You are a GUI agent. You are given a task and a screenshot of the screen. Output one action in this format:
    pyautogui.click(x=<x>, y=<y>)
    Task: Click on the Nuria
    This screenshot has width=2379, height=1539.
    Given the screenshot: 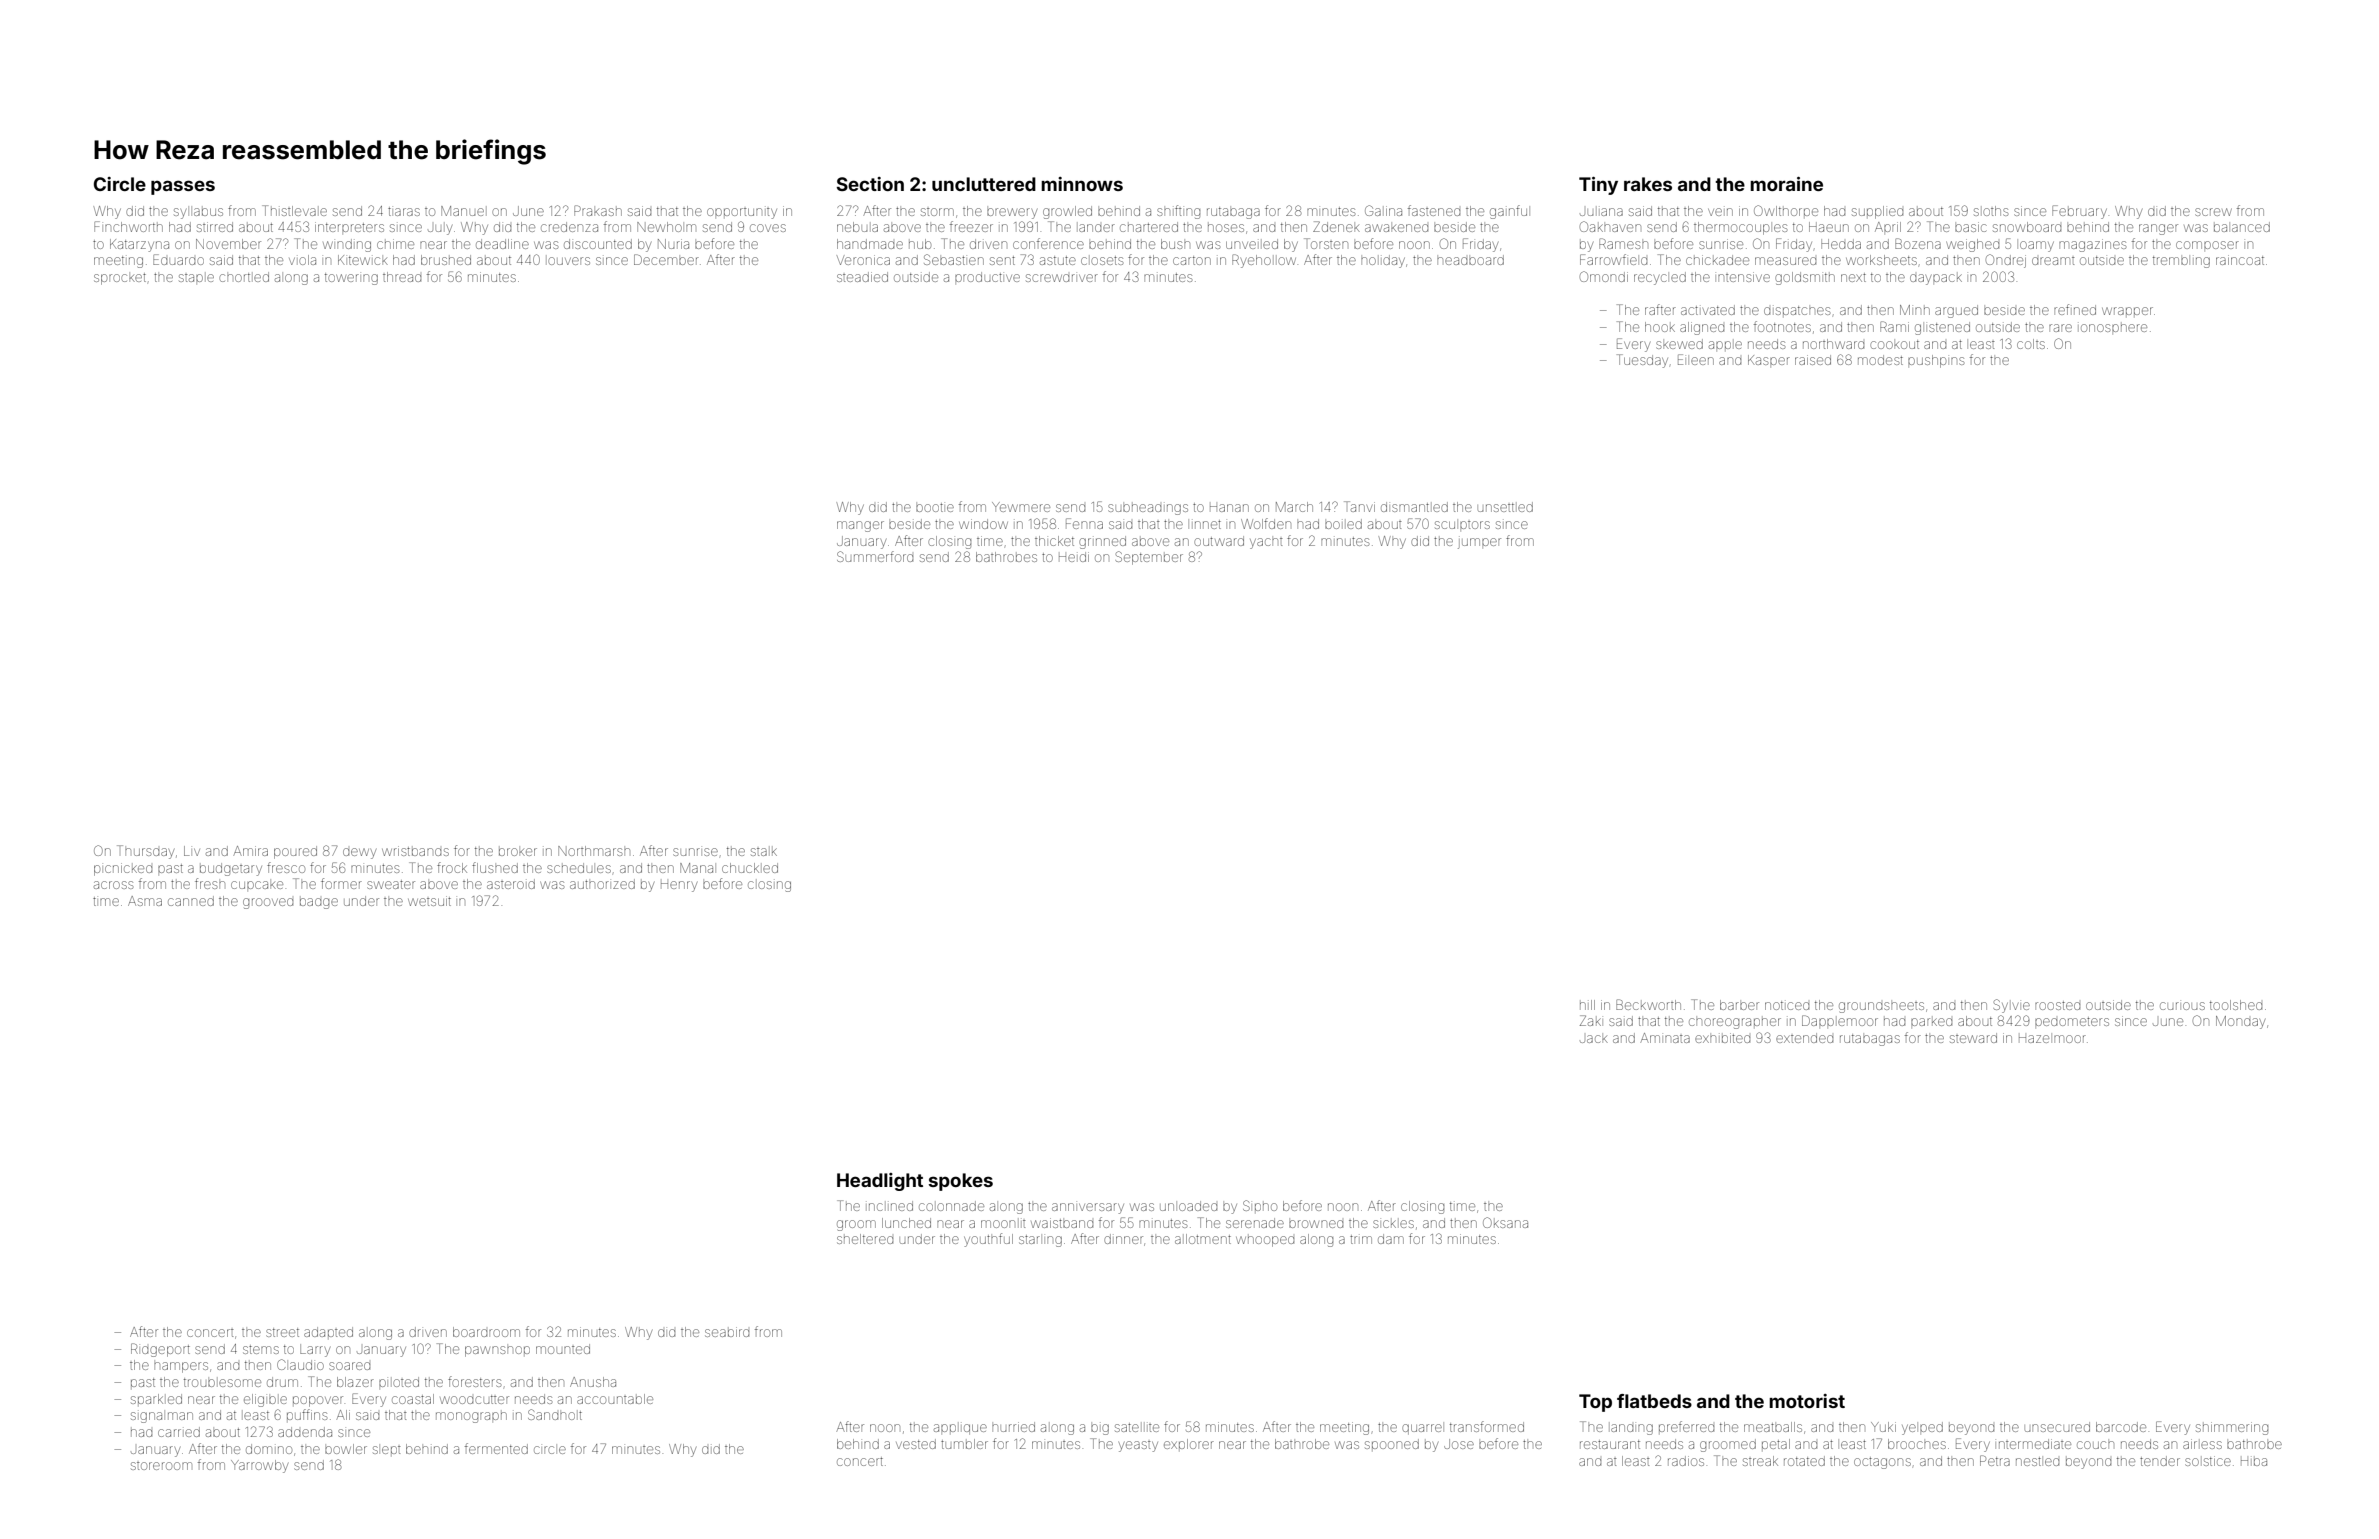 What is the action you would take?
    pyautogui.click(x=673, y=244)
